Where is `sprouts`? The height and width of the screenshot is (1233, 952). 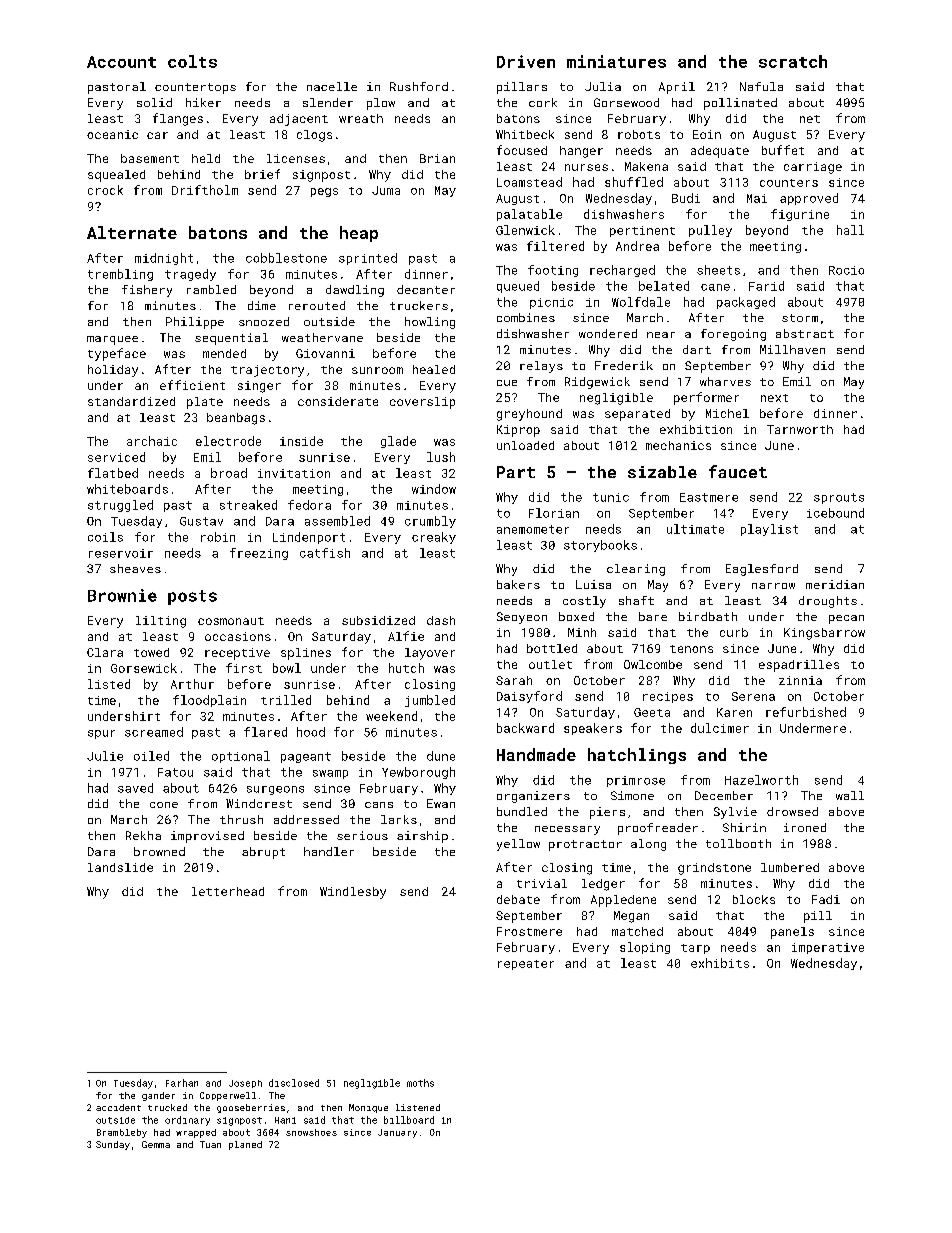 sprouts is located at coordinates (839, 498).
